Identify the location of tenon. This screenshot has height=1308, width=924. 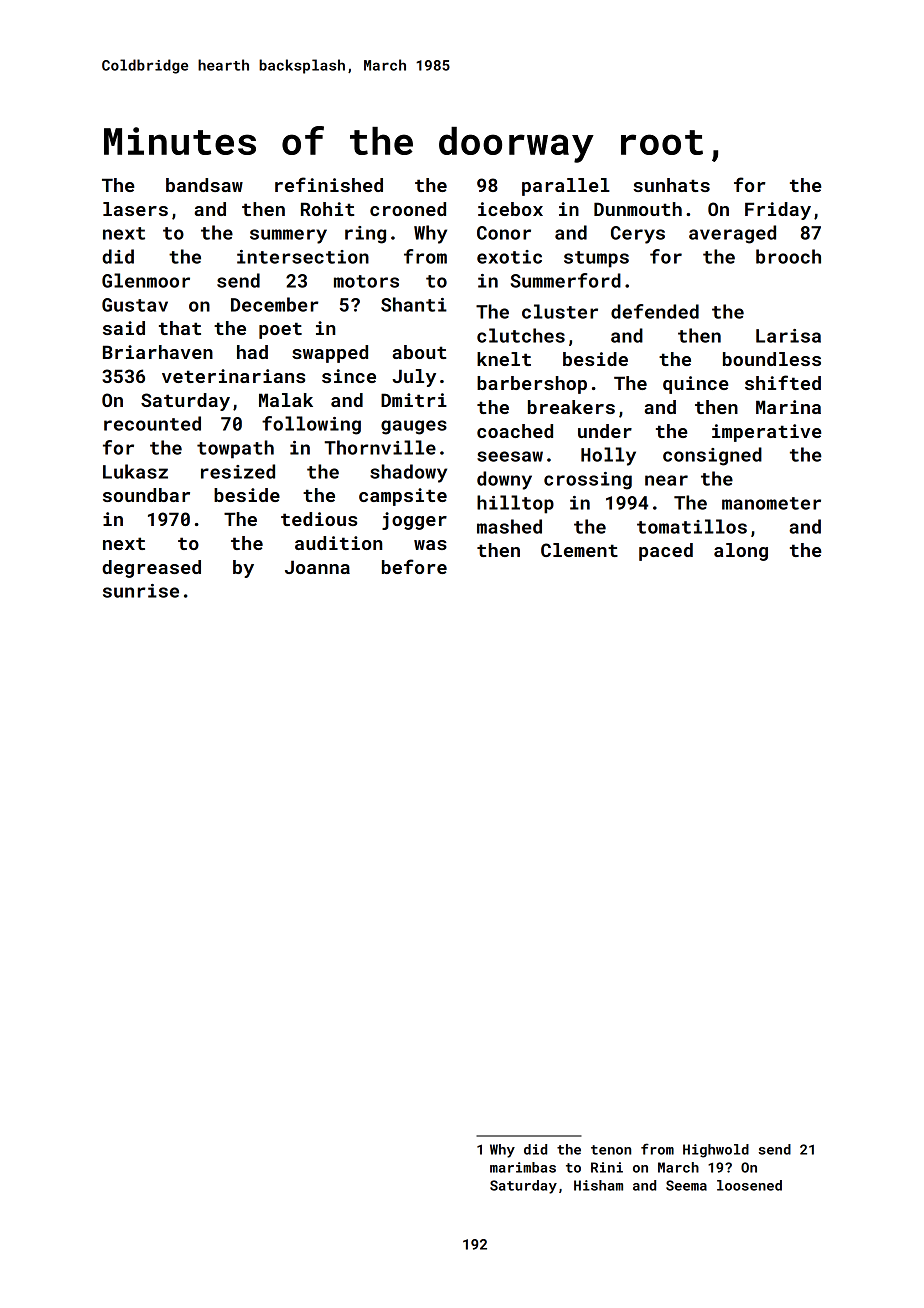
(611, 1150).
